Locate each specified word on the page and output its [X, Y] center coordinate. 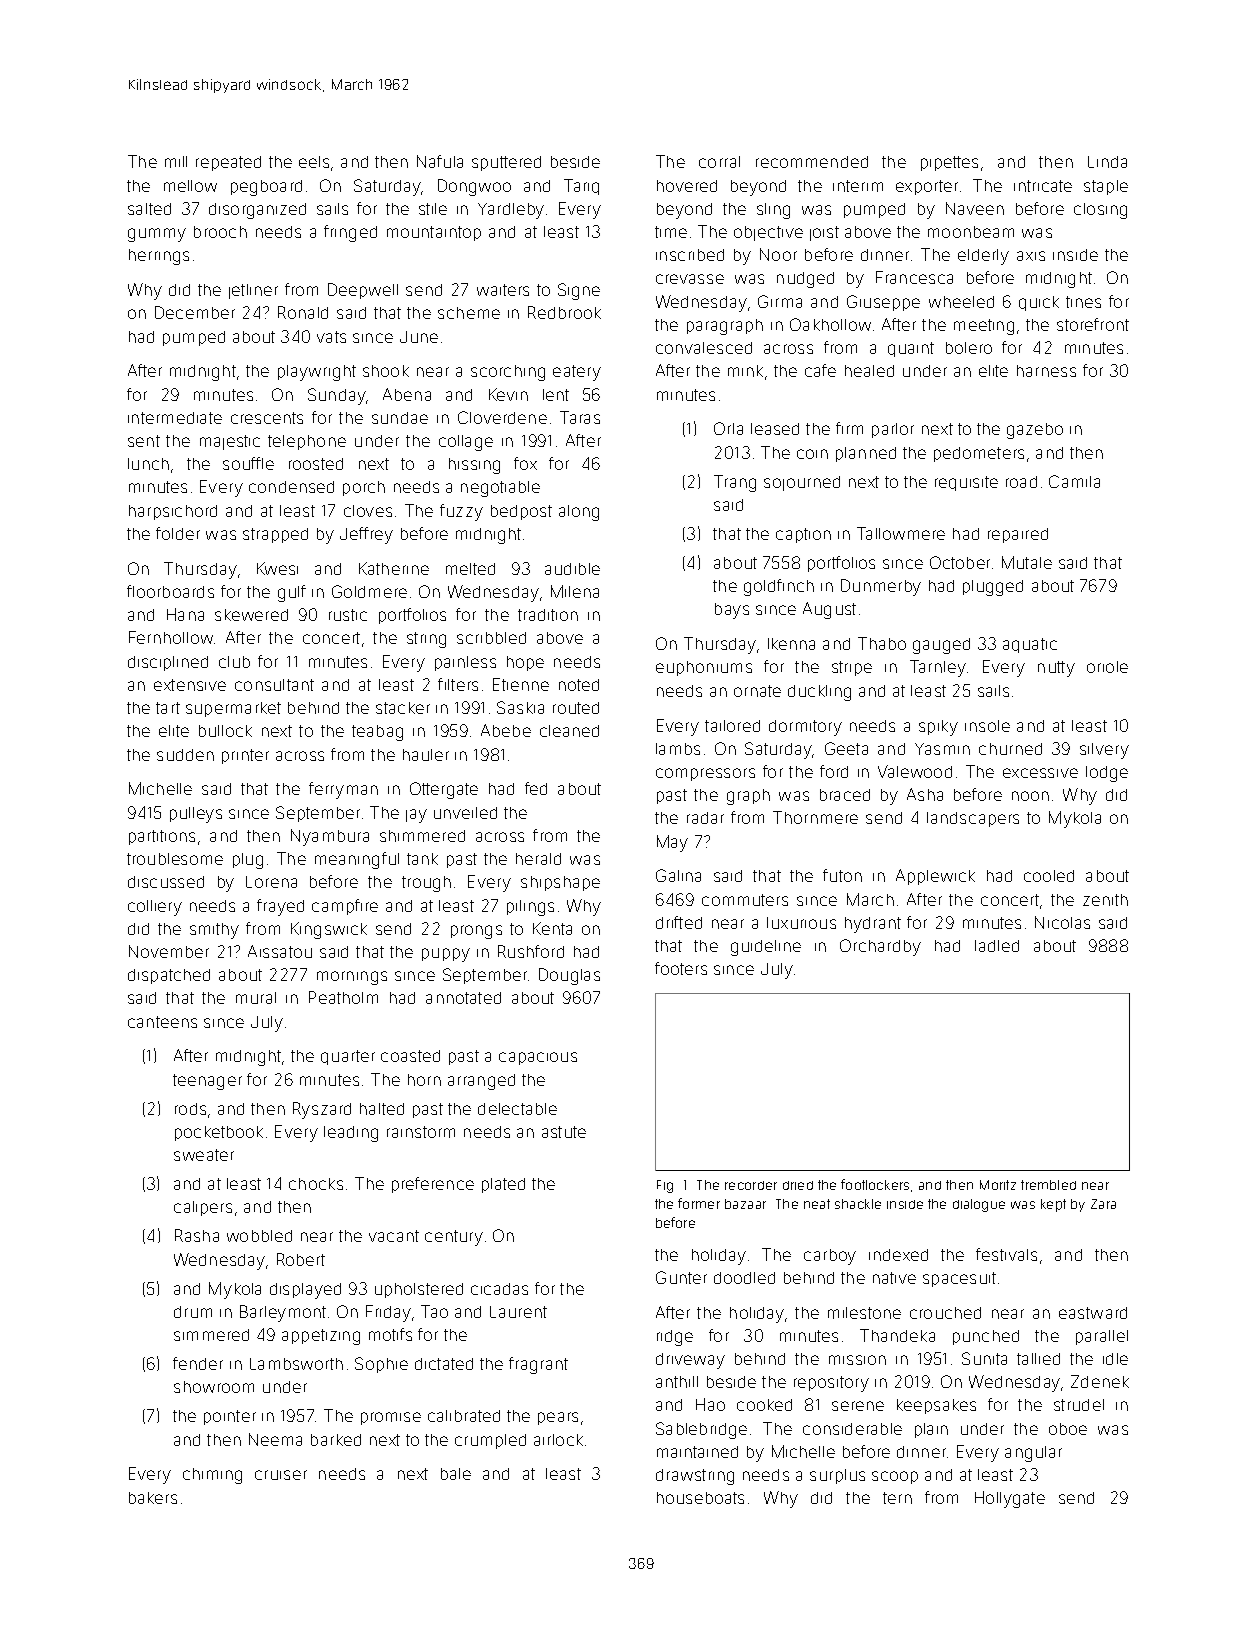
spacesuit [959, 1279]
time [671, 232]
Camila [1074, 481]
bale [456, 1474]
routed [576, 708]
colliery [155, 908]
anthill [677, 1382]
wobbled [259, 1236]
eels [314, 162]
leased [775, 429]
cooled [1049, 876]
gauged [941, 646]
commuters [745, 900]
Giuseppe [883, 303]
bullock [225, 731]
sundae [400, 418]
